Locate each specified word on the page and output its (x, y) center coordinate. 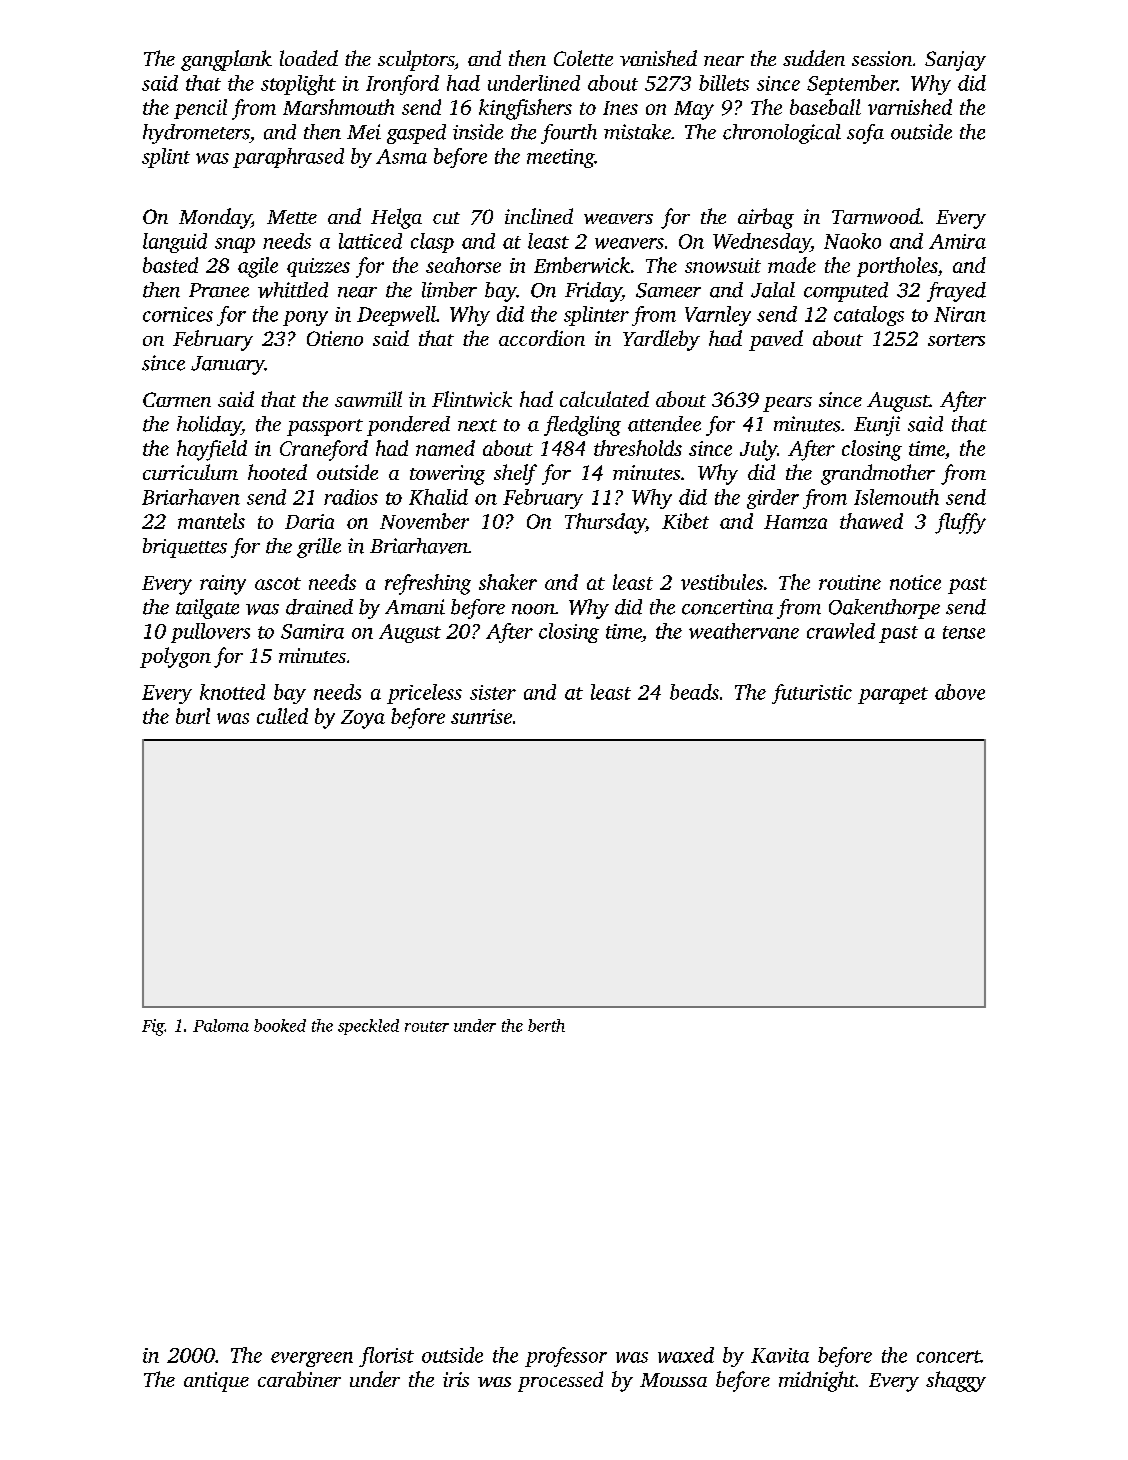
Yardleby (661, 340)
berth (546, 1025)
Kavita (780, 1355)
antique (216, 1382)
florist (386, 1357)
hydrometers (196, 134)
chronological (782, 134)
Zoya (363, 719)
